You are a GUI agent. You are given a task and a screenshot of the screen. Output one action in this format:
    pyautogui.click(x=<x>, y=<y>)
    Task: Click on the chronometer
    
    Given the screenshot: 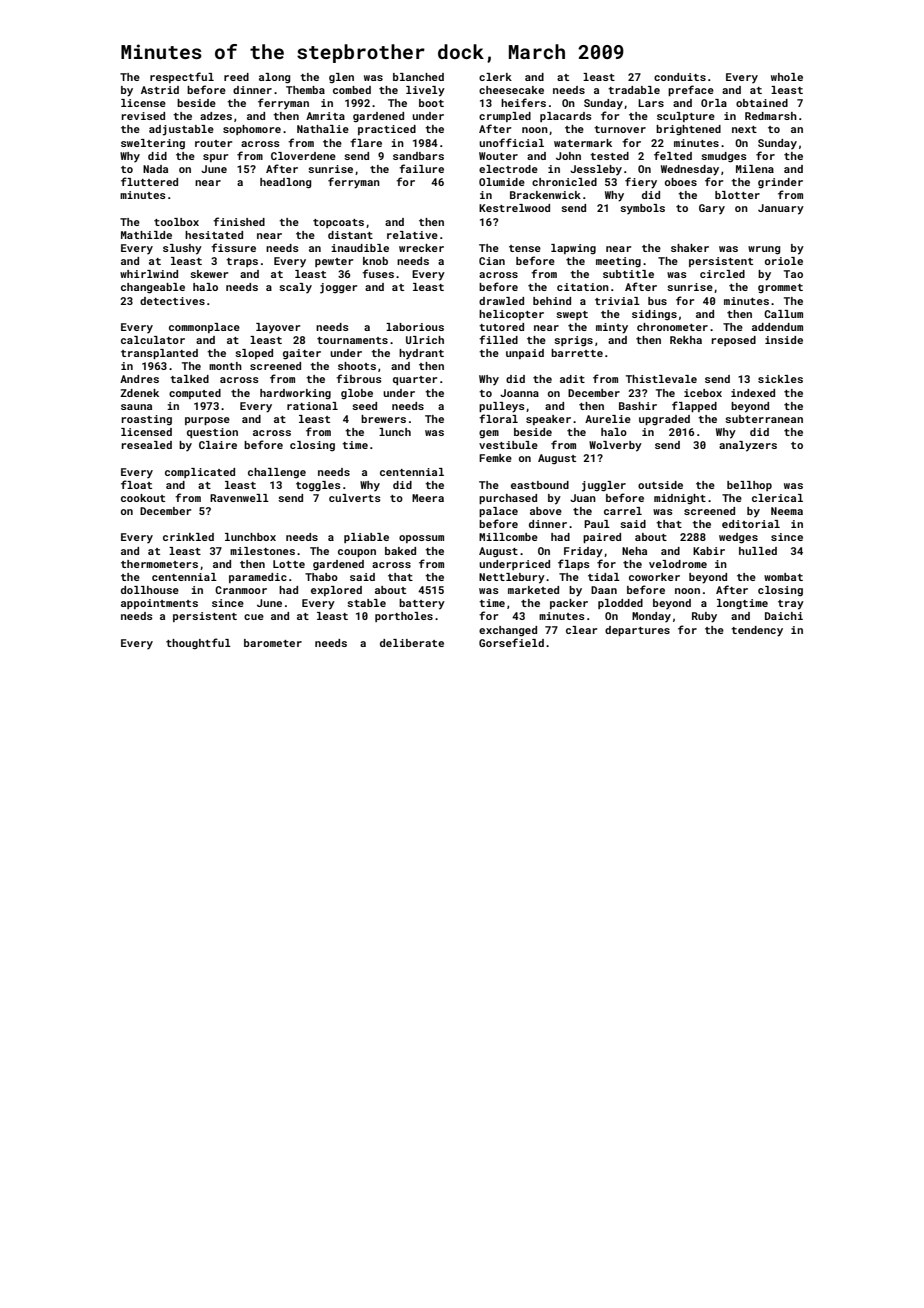 What is the action you would take?
    pyautogui.click(x=672, y=327)
